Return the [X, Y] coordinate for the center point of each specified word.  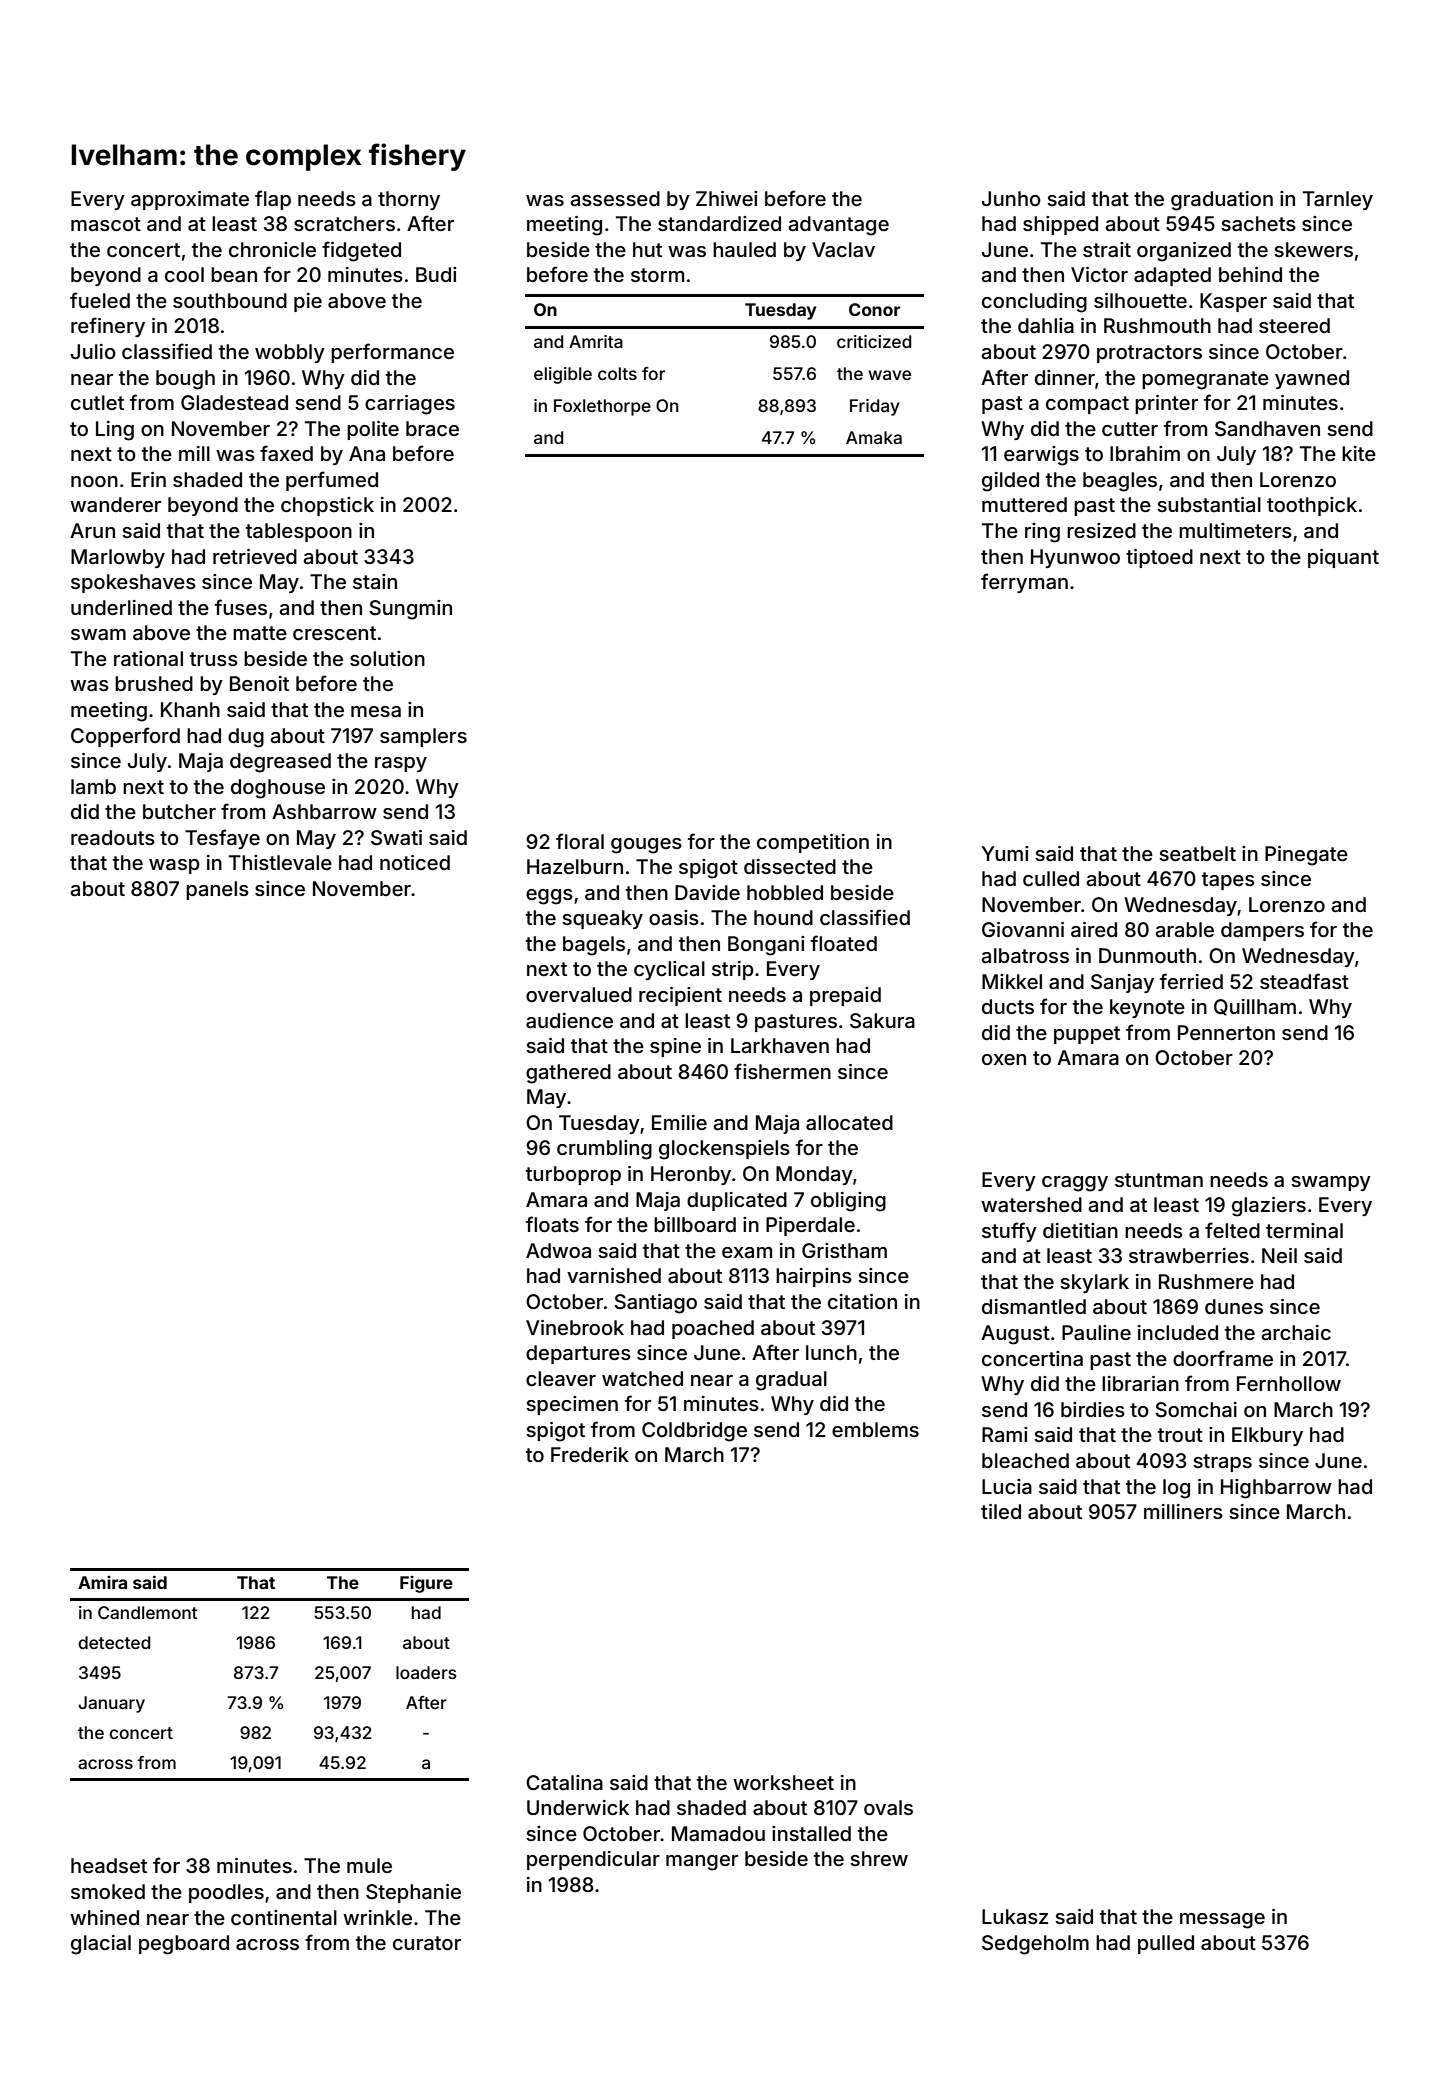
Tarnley [1338, 200]
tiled [1001, 1511]
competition [813, 843]
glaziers [1269, 1207]
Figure [426, 1584]
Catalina [564, 1782]
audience [569, 1020]
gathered [568, 1074]
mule [369, 1865]
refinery [108, 327]
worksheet [783, 1782]
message [1222, 1921]
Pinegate [1306, 856]
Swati [396, 838]
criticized [874, 341]
